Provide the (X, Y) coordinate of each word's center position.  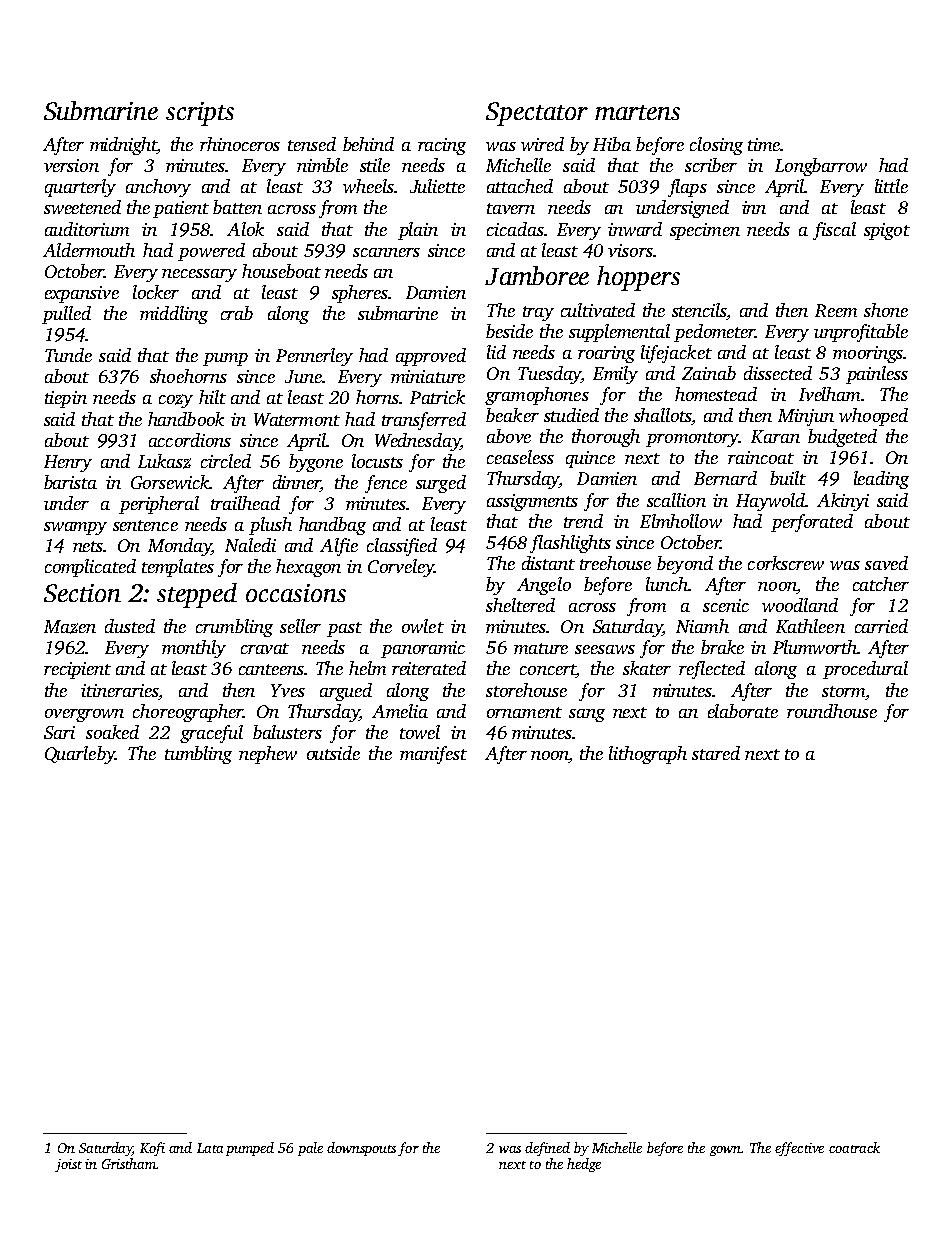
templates (178, 568)
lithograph (648, 755)
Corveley (401, 568)
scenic (726, 605)
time (764, 144)
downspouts (361, 1149)
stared (716, 753)
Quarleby (80, 755)
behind (368, 144)
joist (68, 1165)
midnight (123, 146)
